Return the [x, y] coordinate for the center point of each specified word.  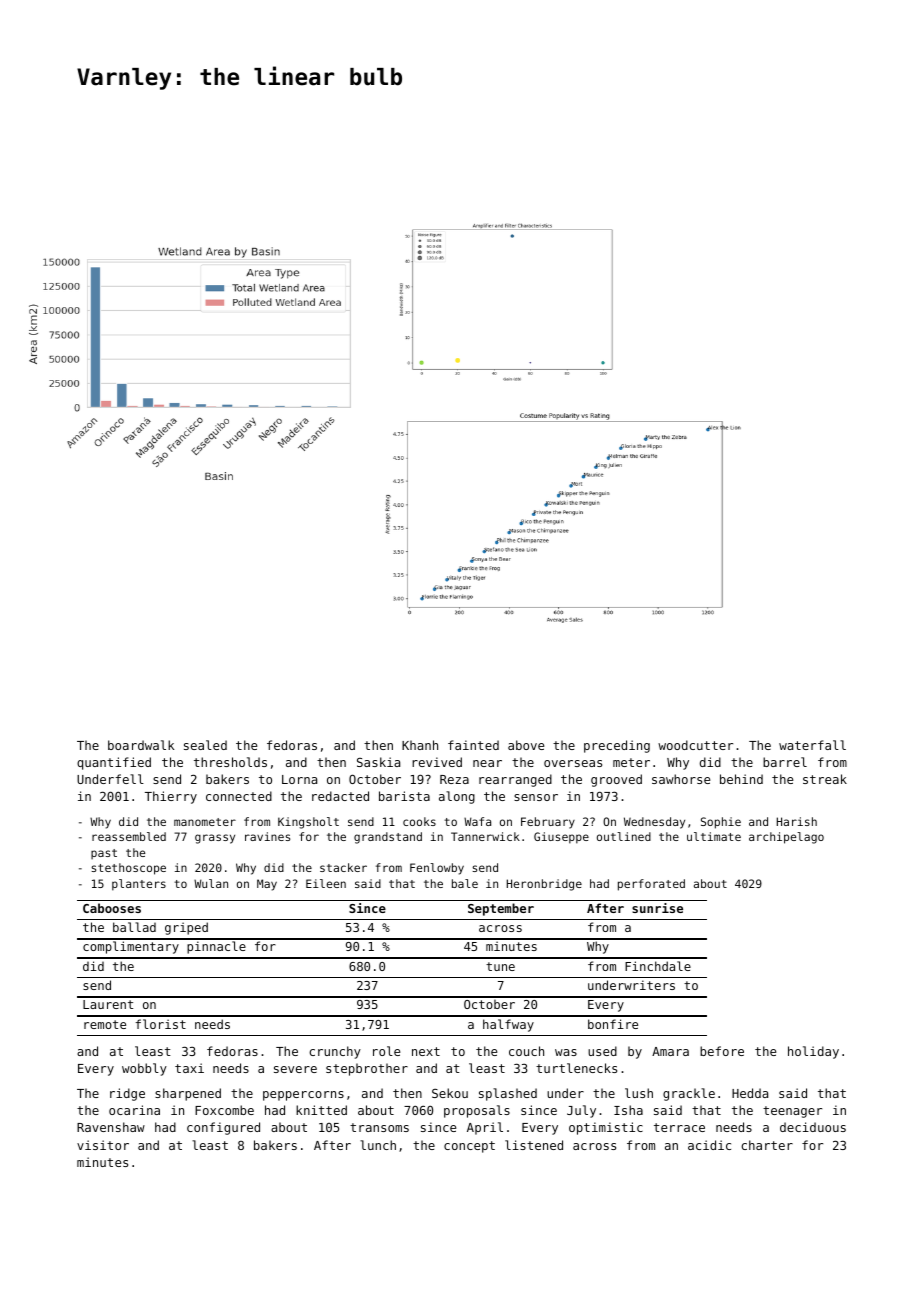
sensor [536, 797]
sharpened [188, 1094]
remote [105, 1024]
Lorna [299, 779]
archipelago [786, 838]
